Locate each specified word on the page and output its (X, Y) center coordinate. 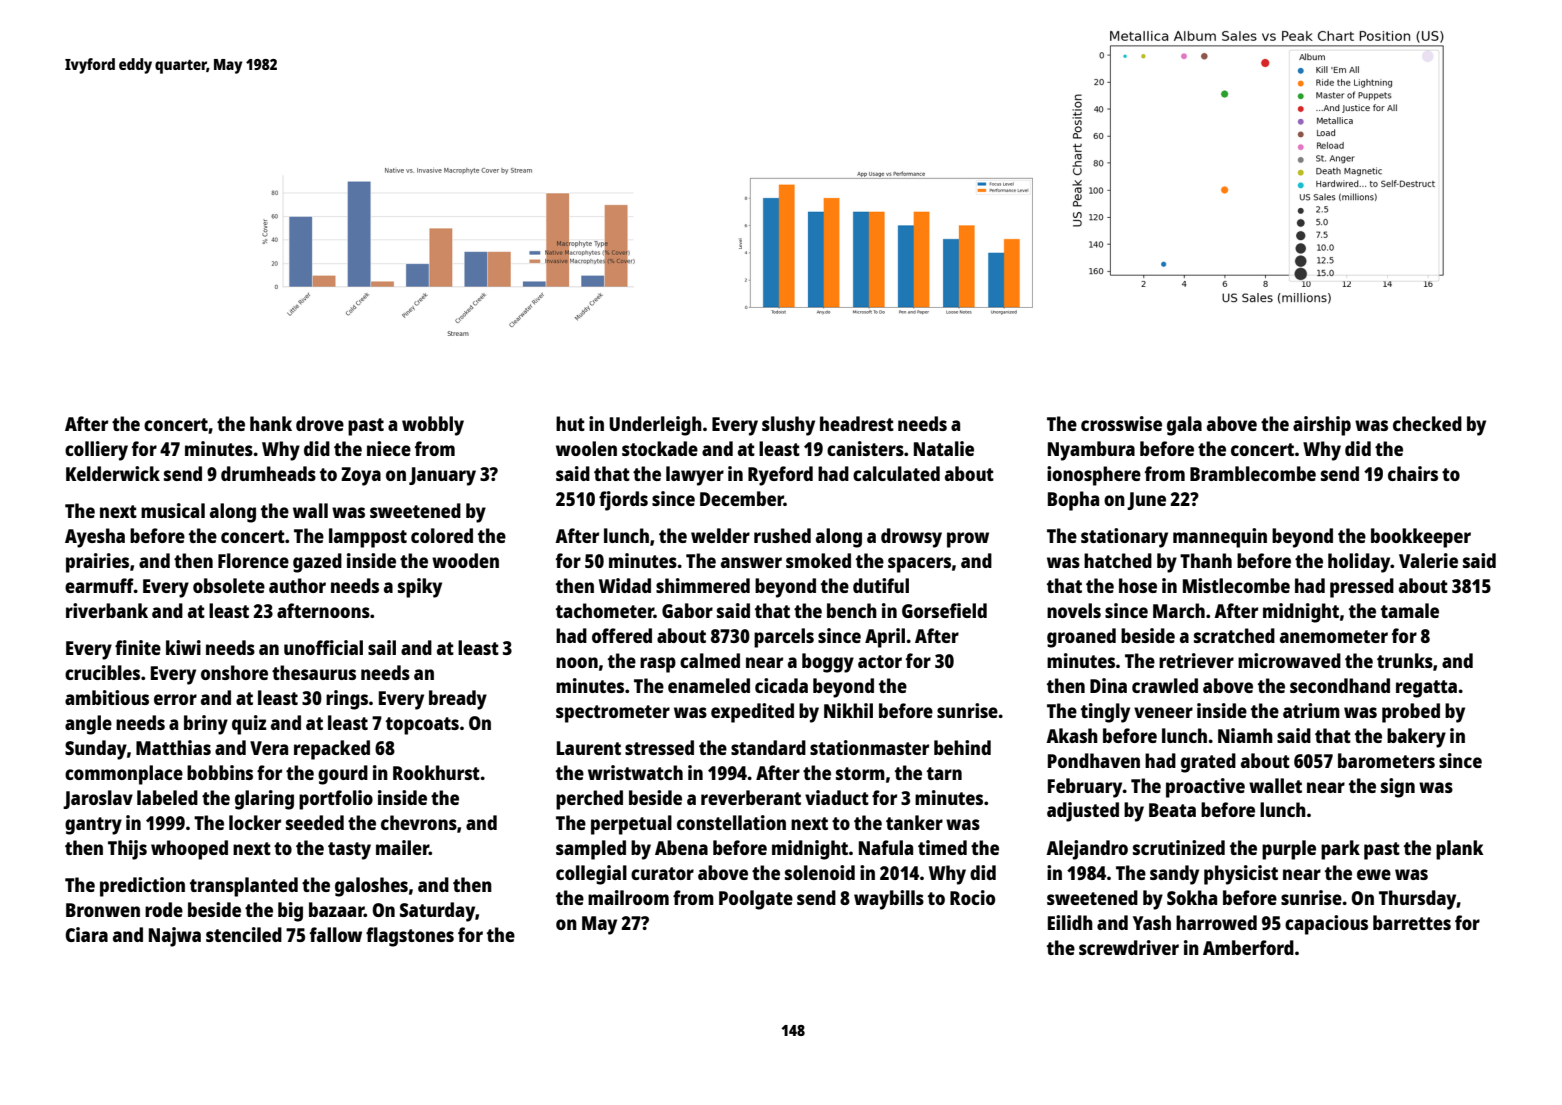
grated (1208, 763)
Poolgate (756, 900)
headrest (857, 423)
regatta (1426, 689)
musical (173, 510)
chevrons (419, 822)
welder (720, 535)
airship (1322, 426)
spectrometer (613, 714)
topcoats (422, 726)
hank (271, 423)
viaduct (837, 797)
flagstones (410, 937)
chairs (1413, 473)
